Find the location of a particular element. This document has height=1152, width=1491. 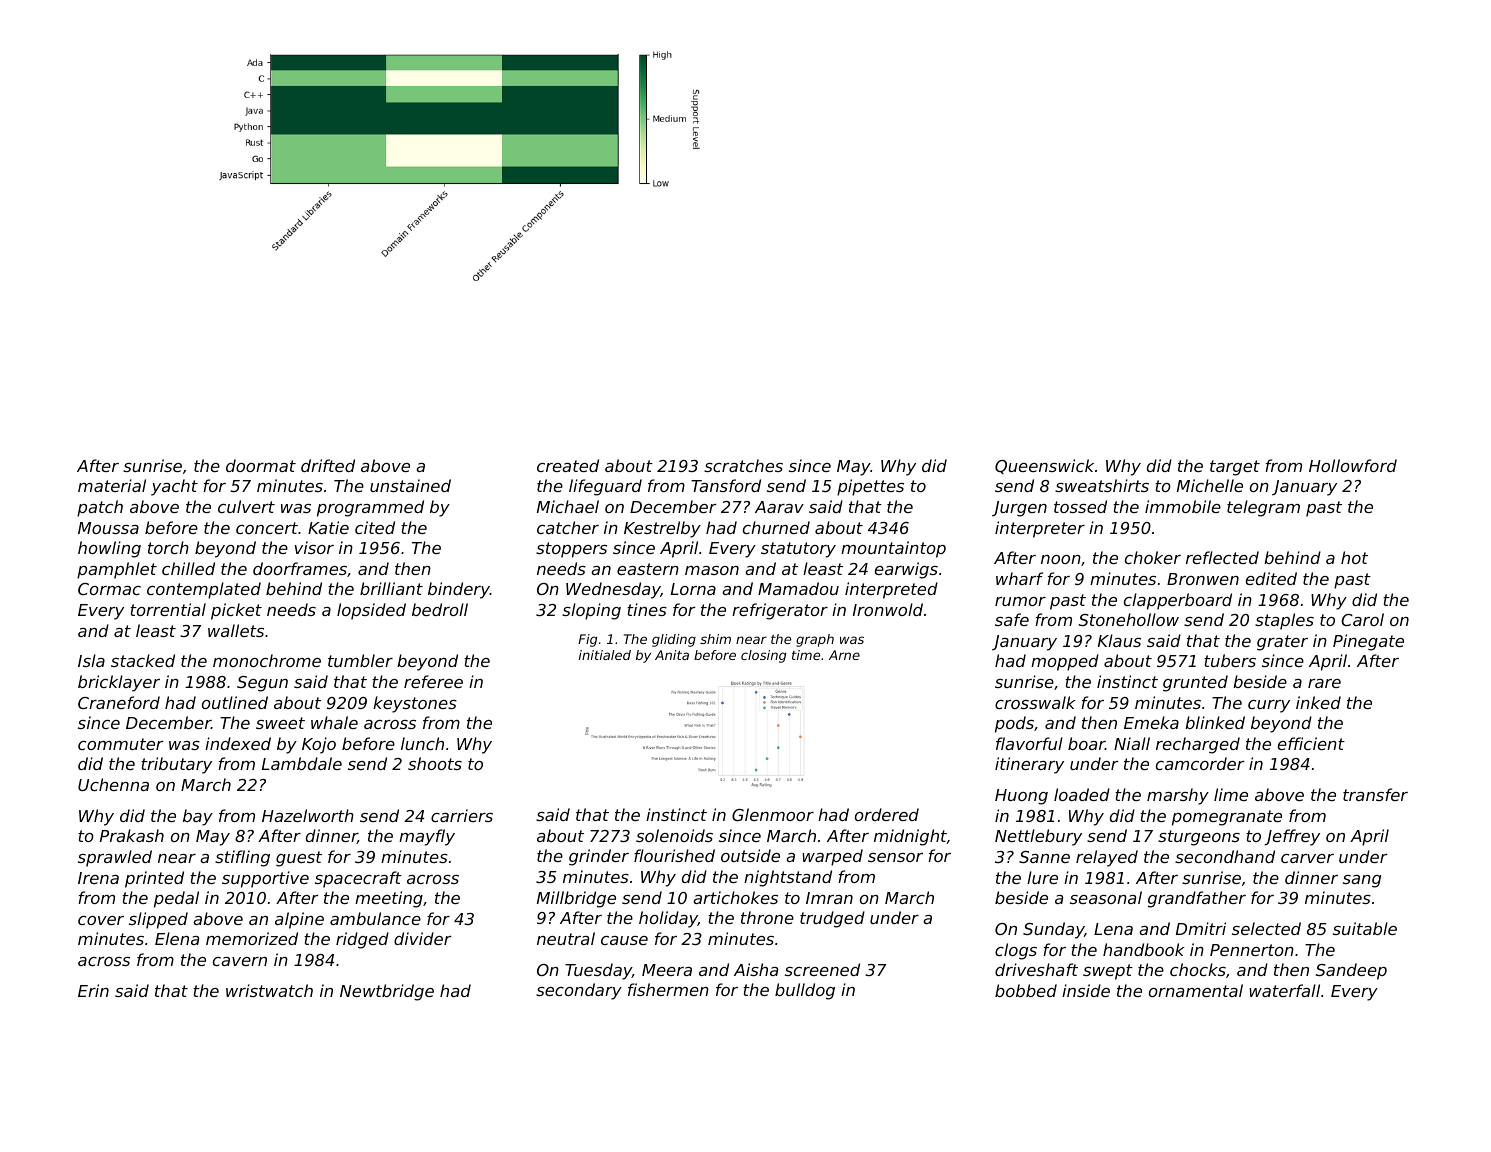

tubers is located at coordinates (1230, 660).
